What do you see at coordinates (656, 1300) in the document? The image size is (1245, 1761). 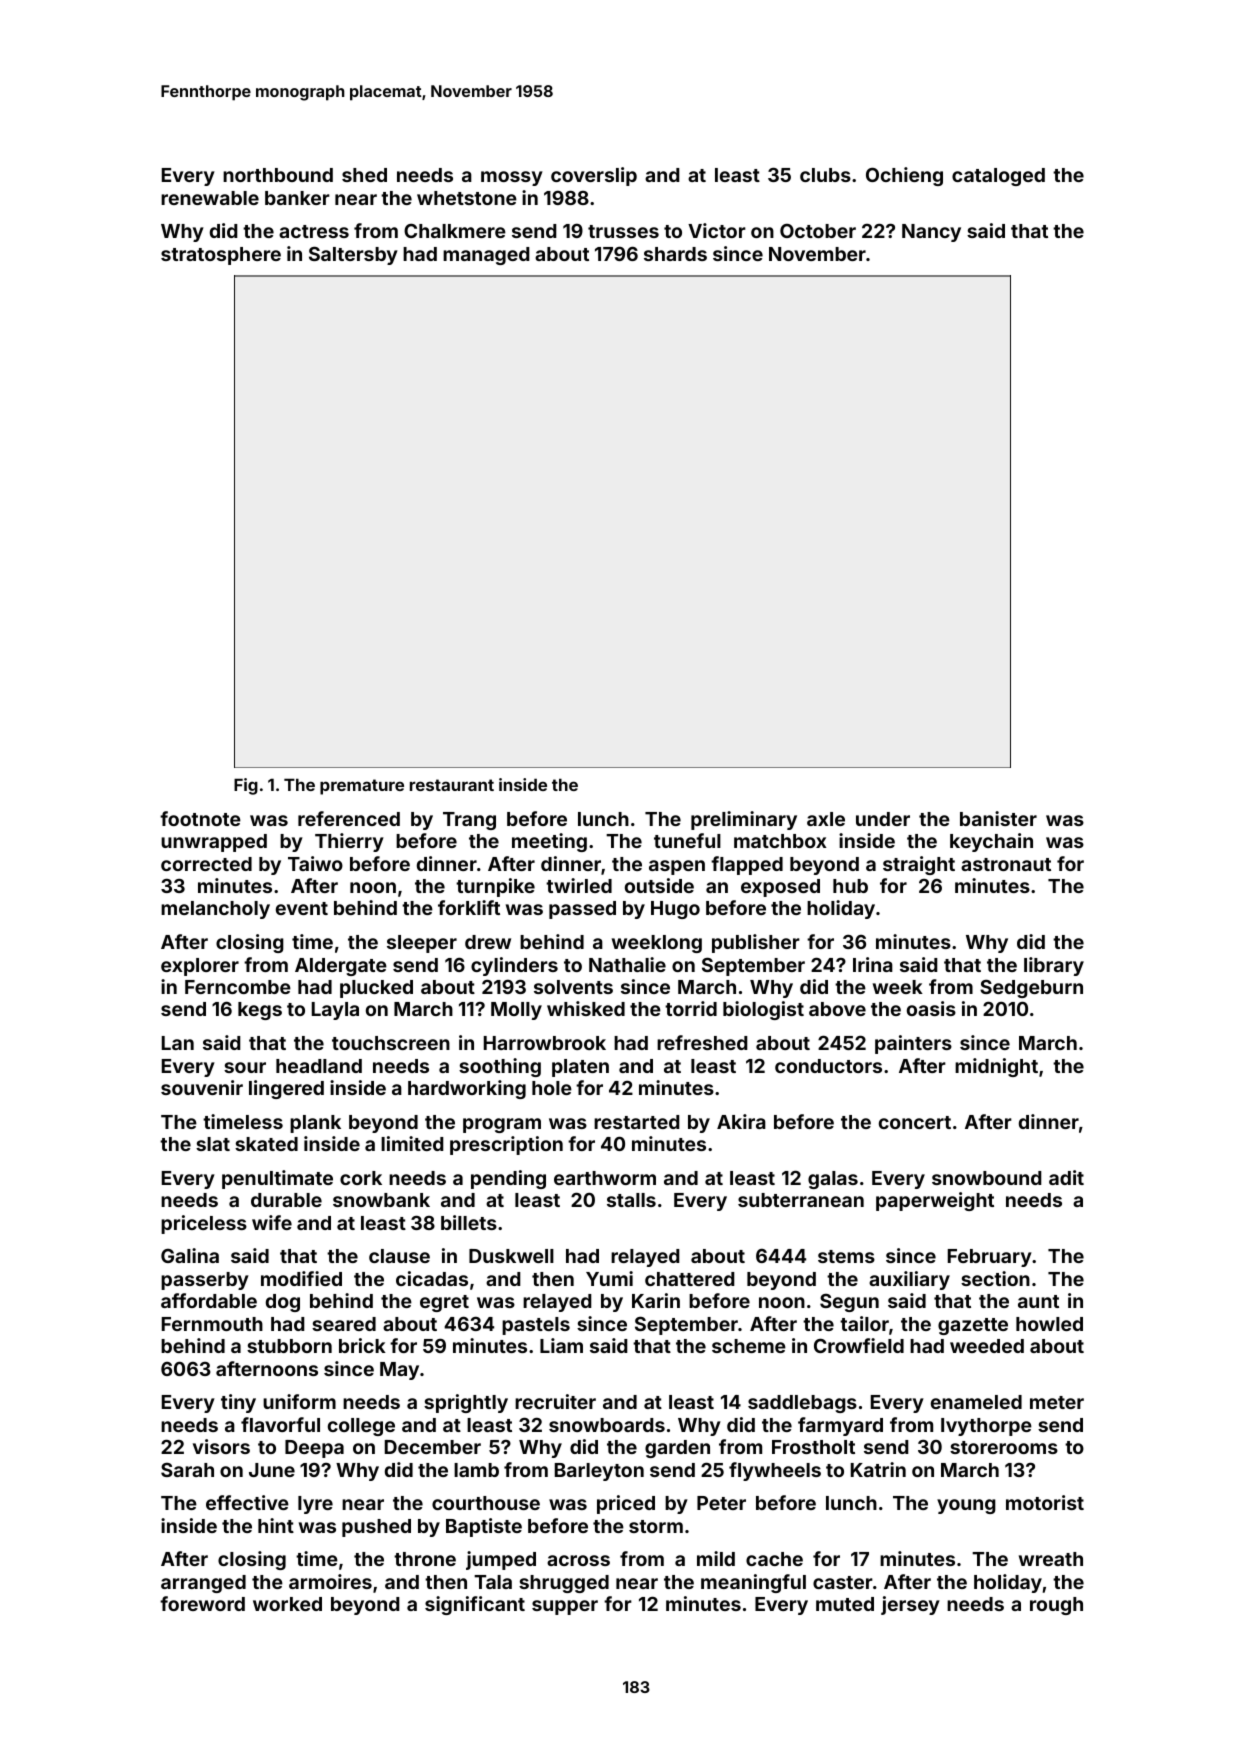 I see `Karin` at bounding box center [656, 1300].
